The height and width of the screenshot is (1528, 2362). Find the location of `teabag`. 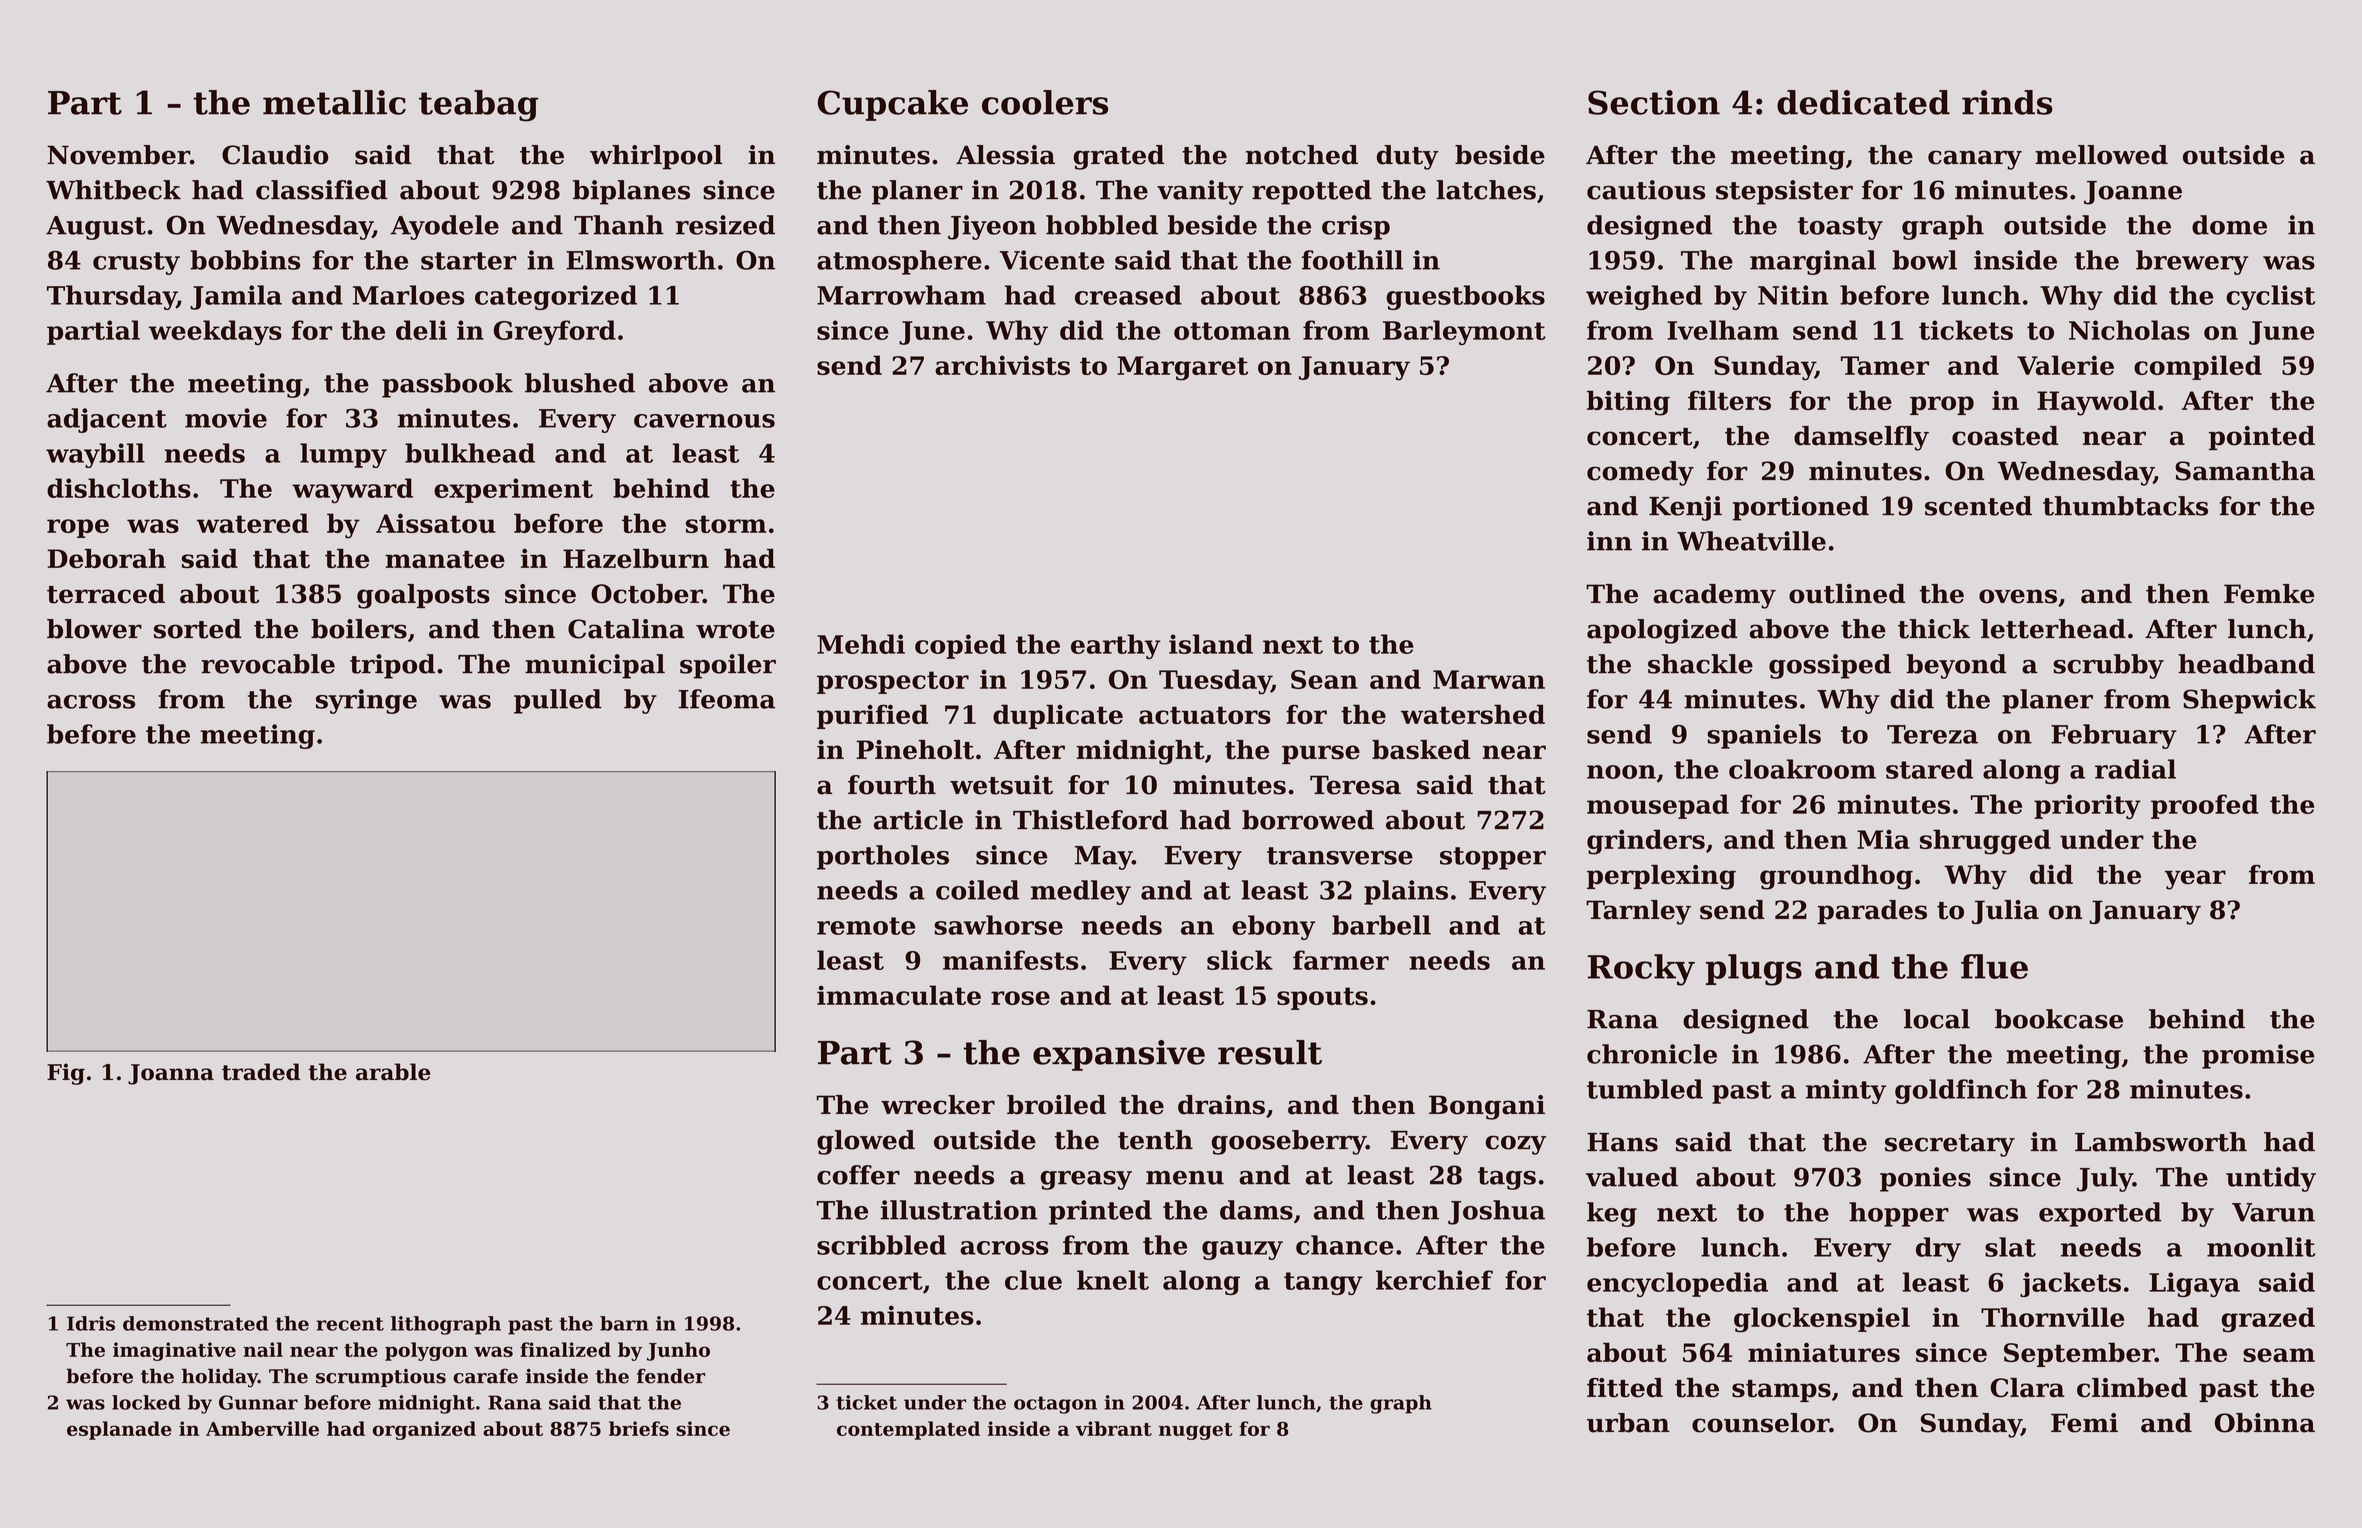

teabag is located at coordinates (479, 106).
